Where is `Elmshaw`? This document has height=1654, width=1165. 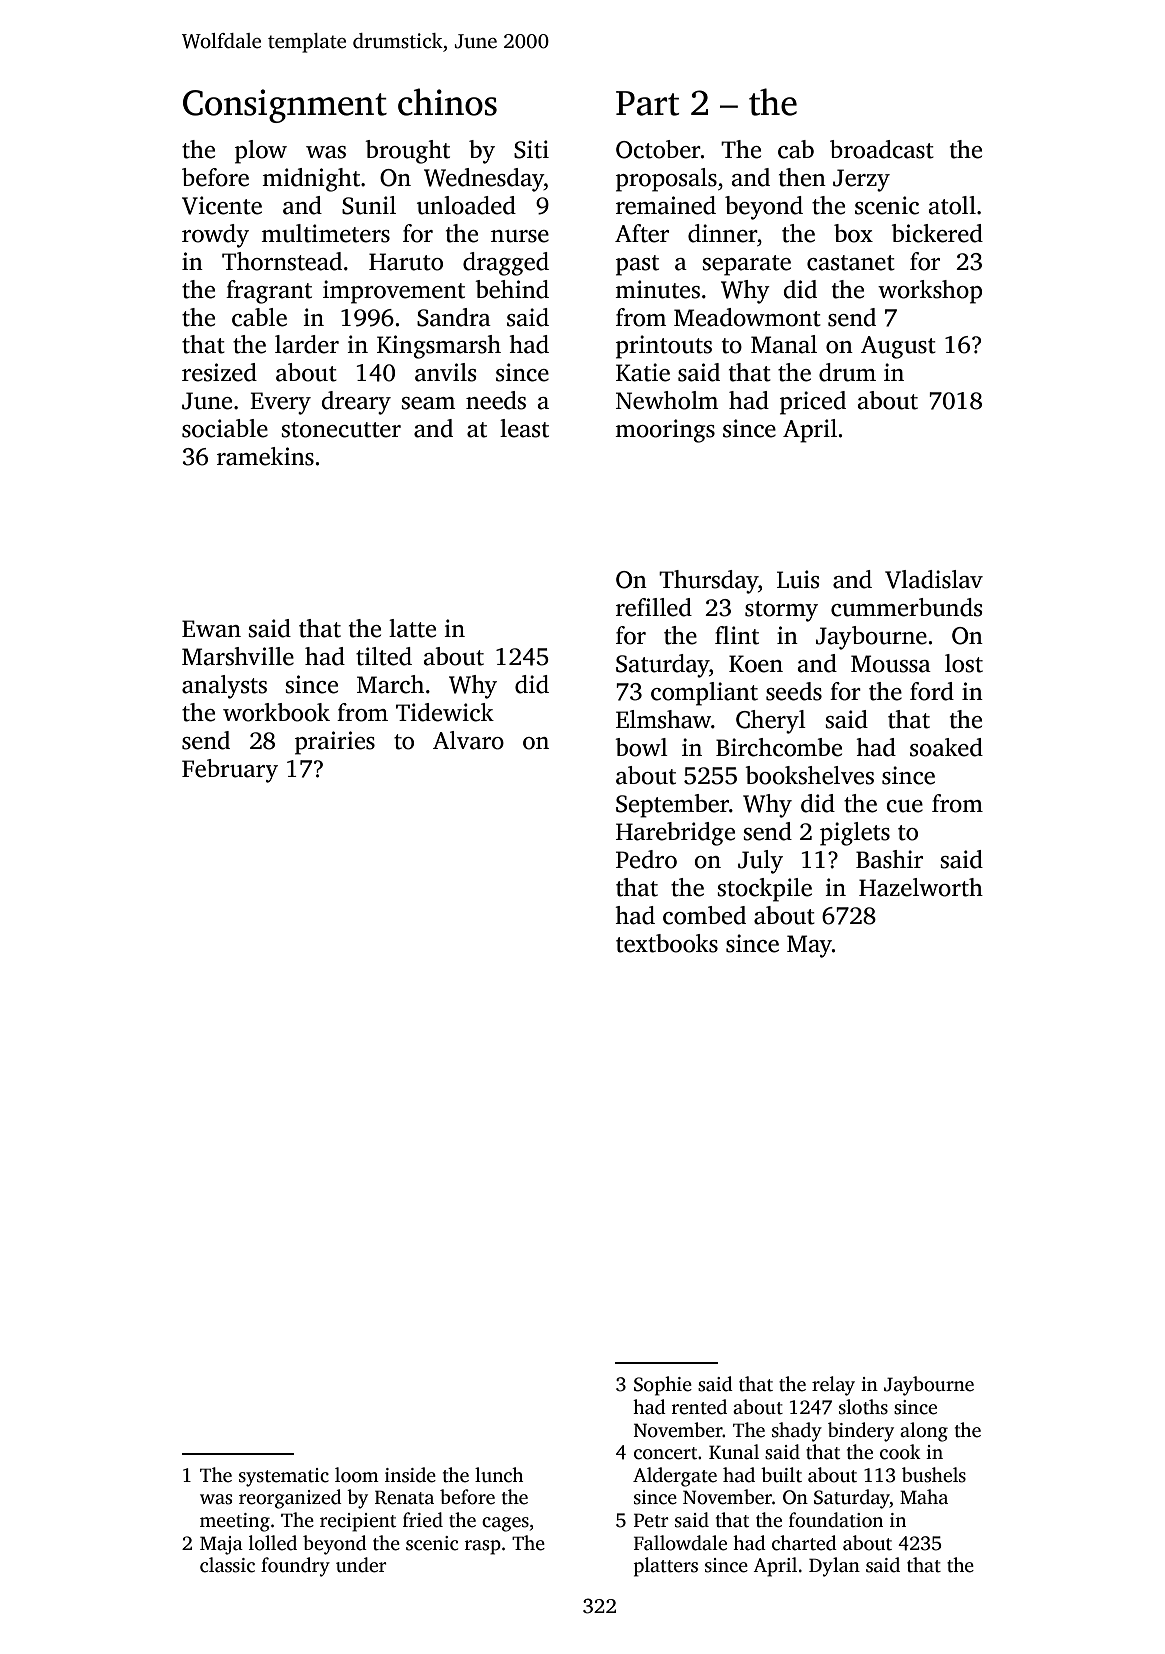
Elmshaw is located at coordinates (663, 719).
